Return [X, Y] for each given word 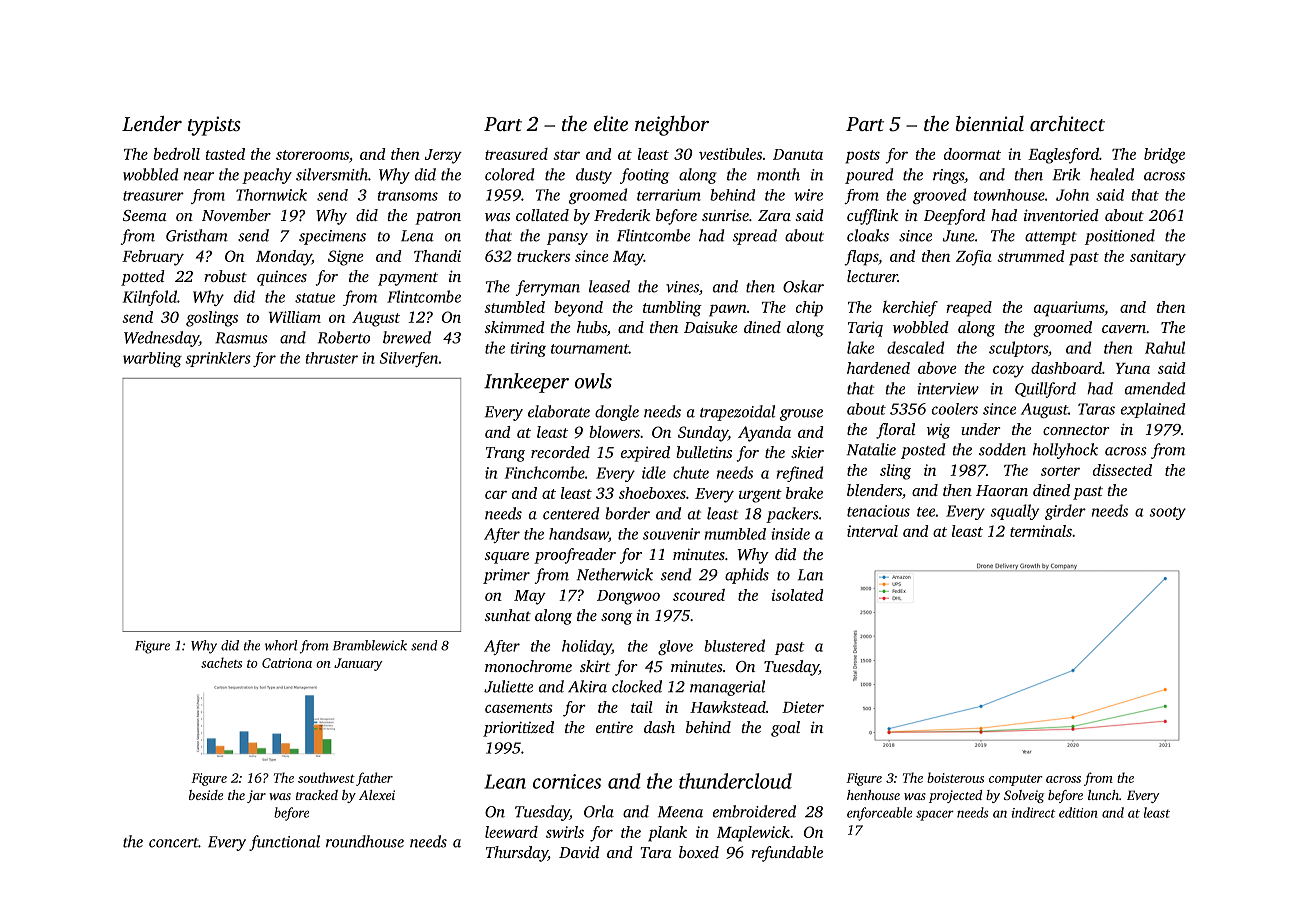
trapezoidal [737, 413]
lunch [1103, 795]
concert [173, 843]
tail [642, 707]
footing [644, 176]
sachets [221, 662]
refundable [787, 854]
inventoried [1061, 215]
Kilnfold [149, 298]
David [579, 852]
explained [1153, 410]
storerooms [312, 155]
